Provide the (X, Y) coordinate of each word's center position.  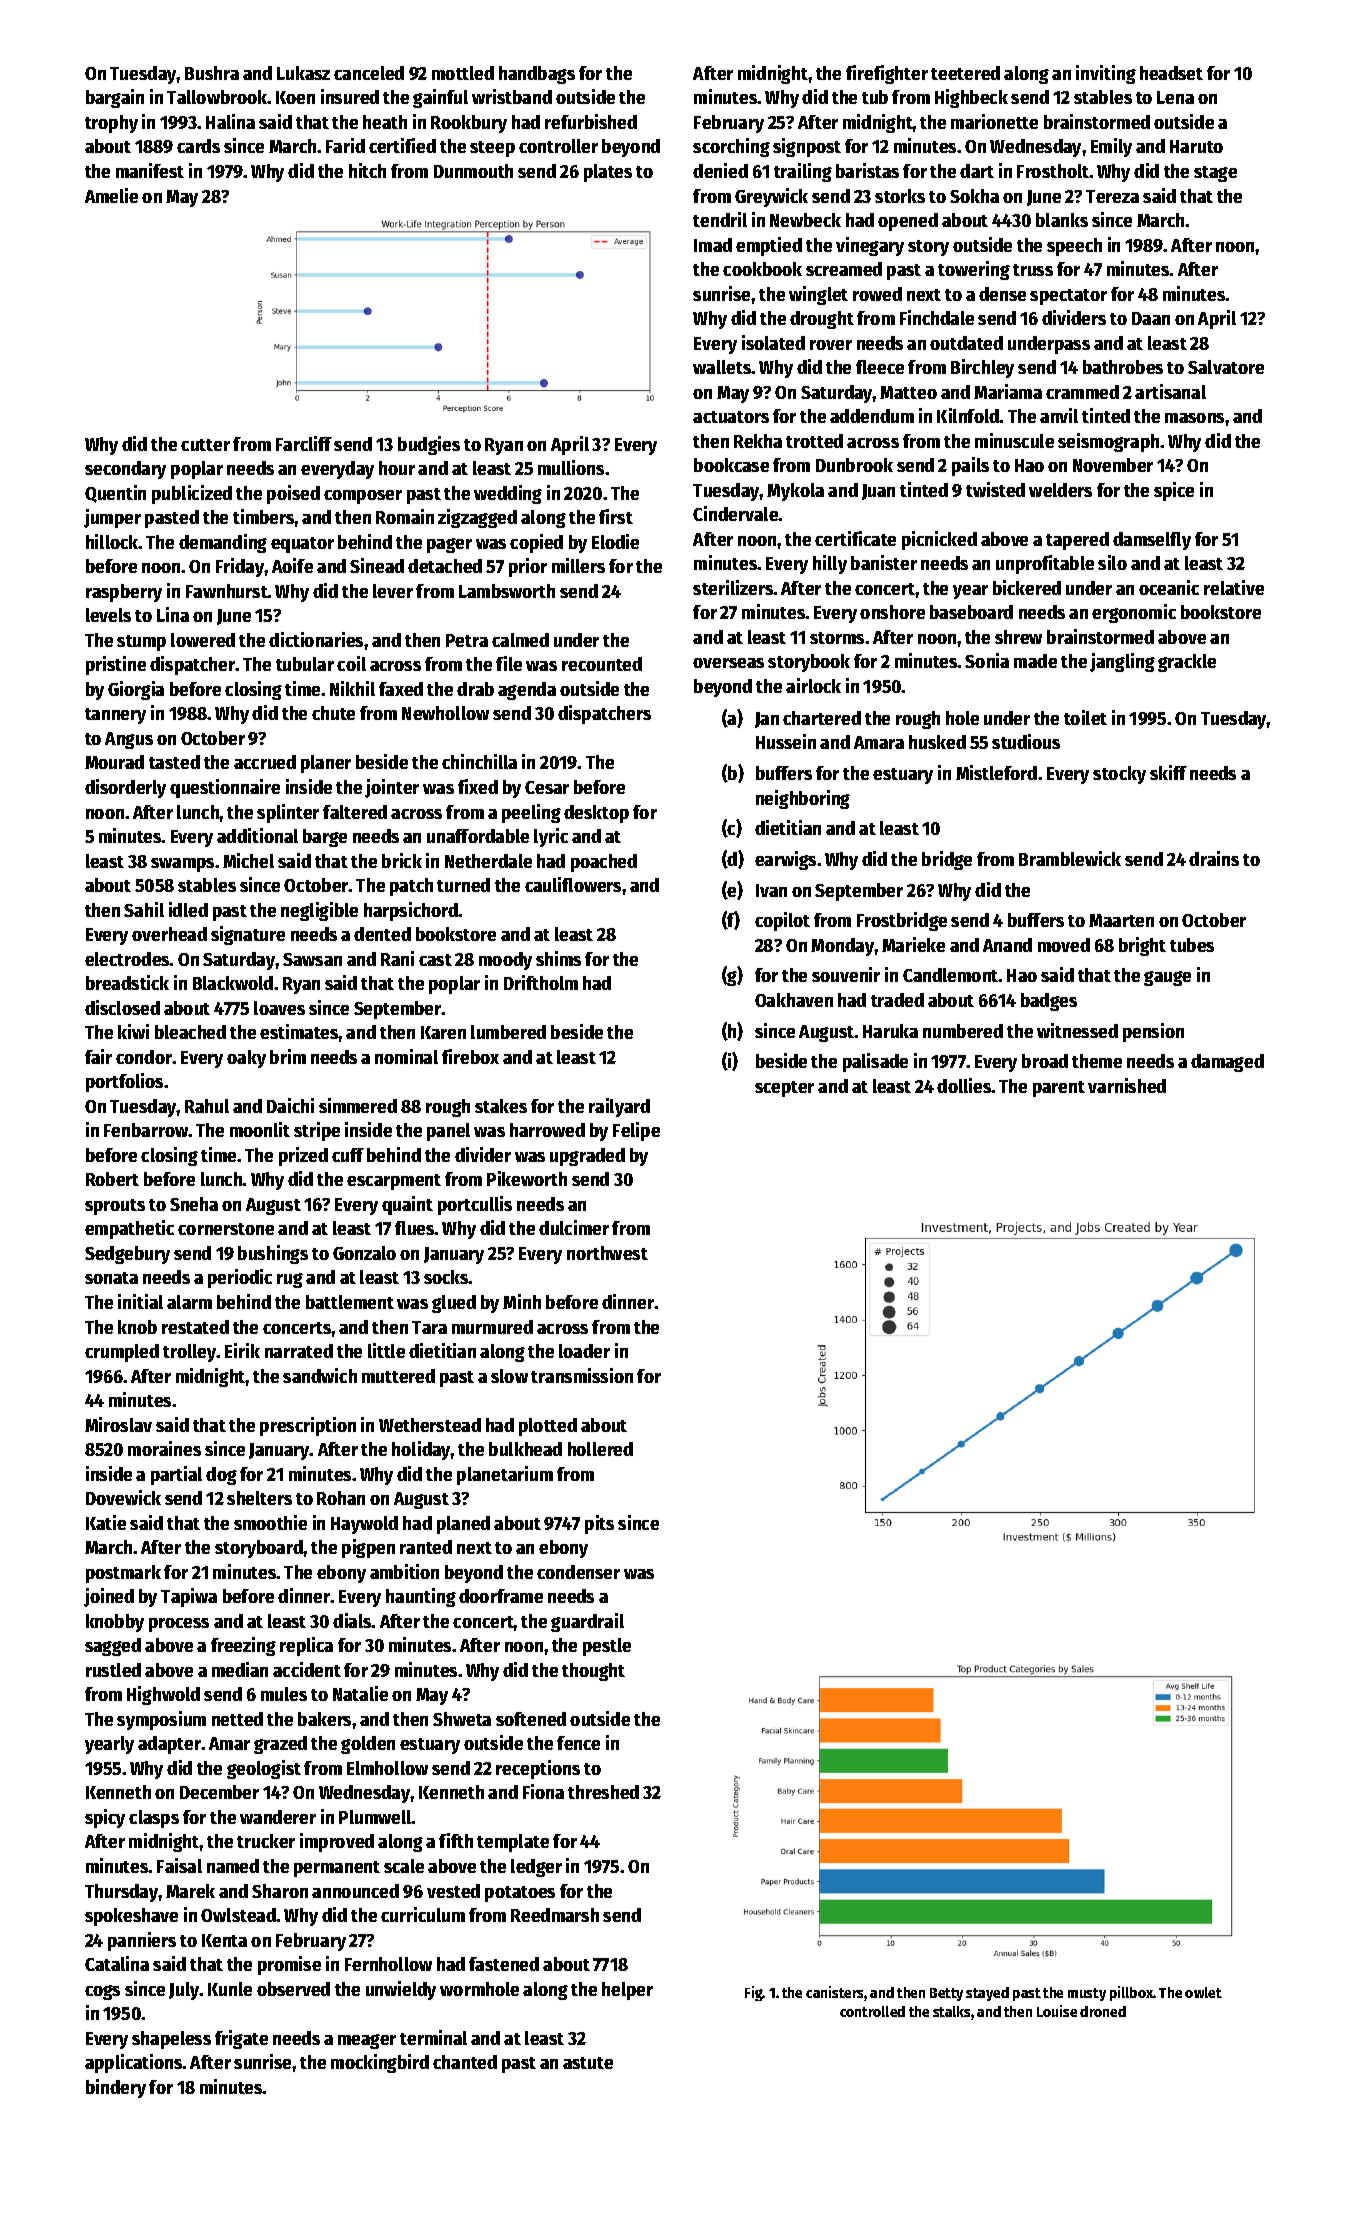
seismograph (1108, 442)
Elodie (615, 541)
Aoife (292, 565)
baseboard (971, 612)
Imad (713, 245)
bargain (115, 98)
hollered (600, 1449)
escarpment (394, 1182)
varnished (1127, 1085)
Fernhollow (388, 1964)
